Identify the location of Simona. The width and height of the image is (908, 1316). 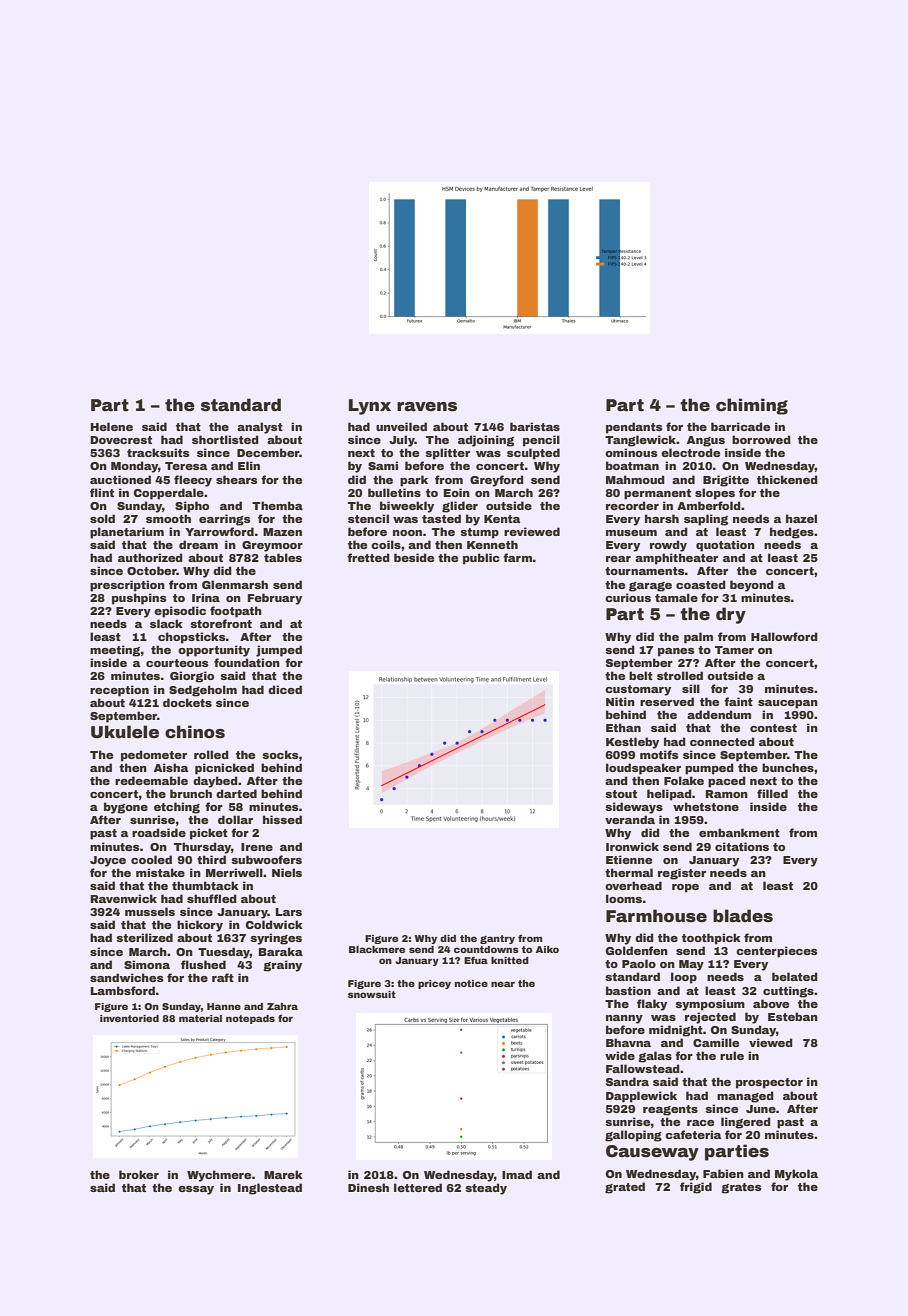
(147, 964).
